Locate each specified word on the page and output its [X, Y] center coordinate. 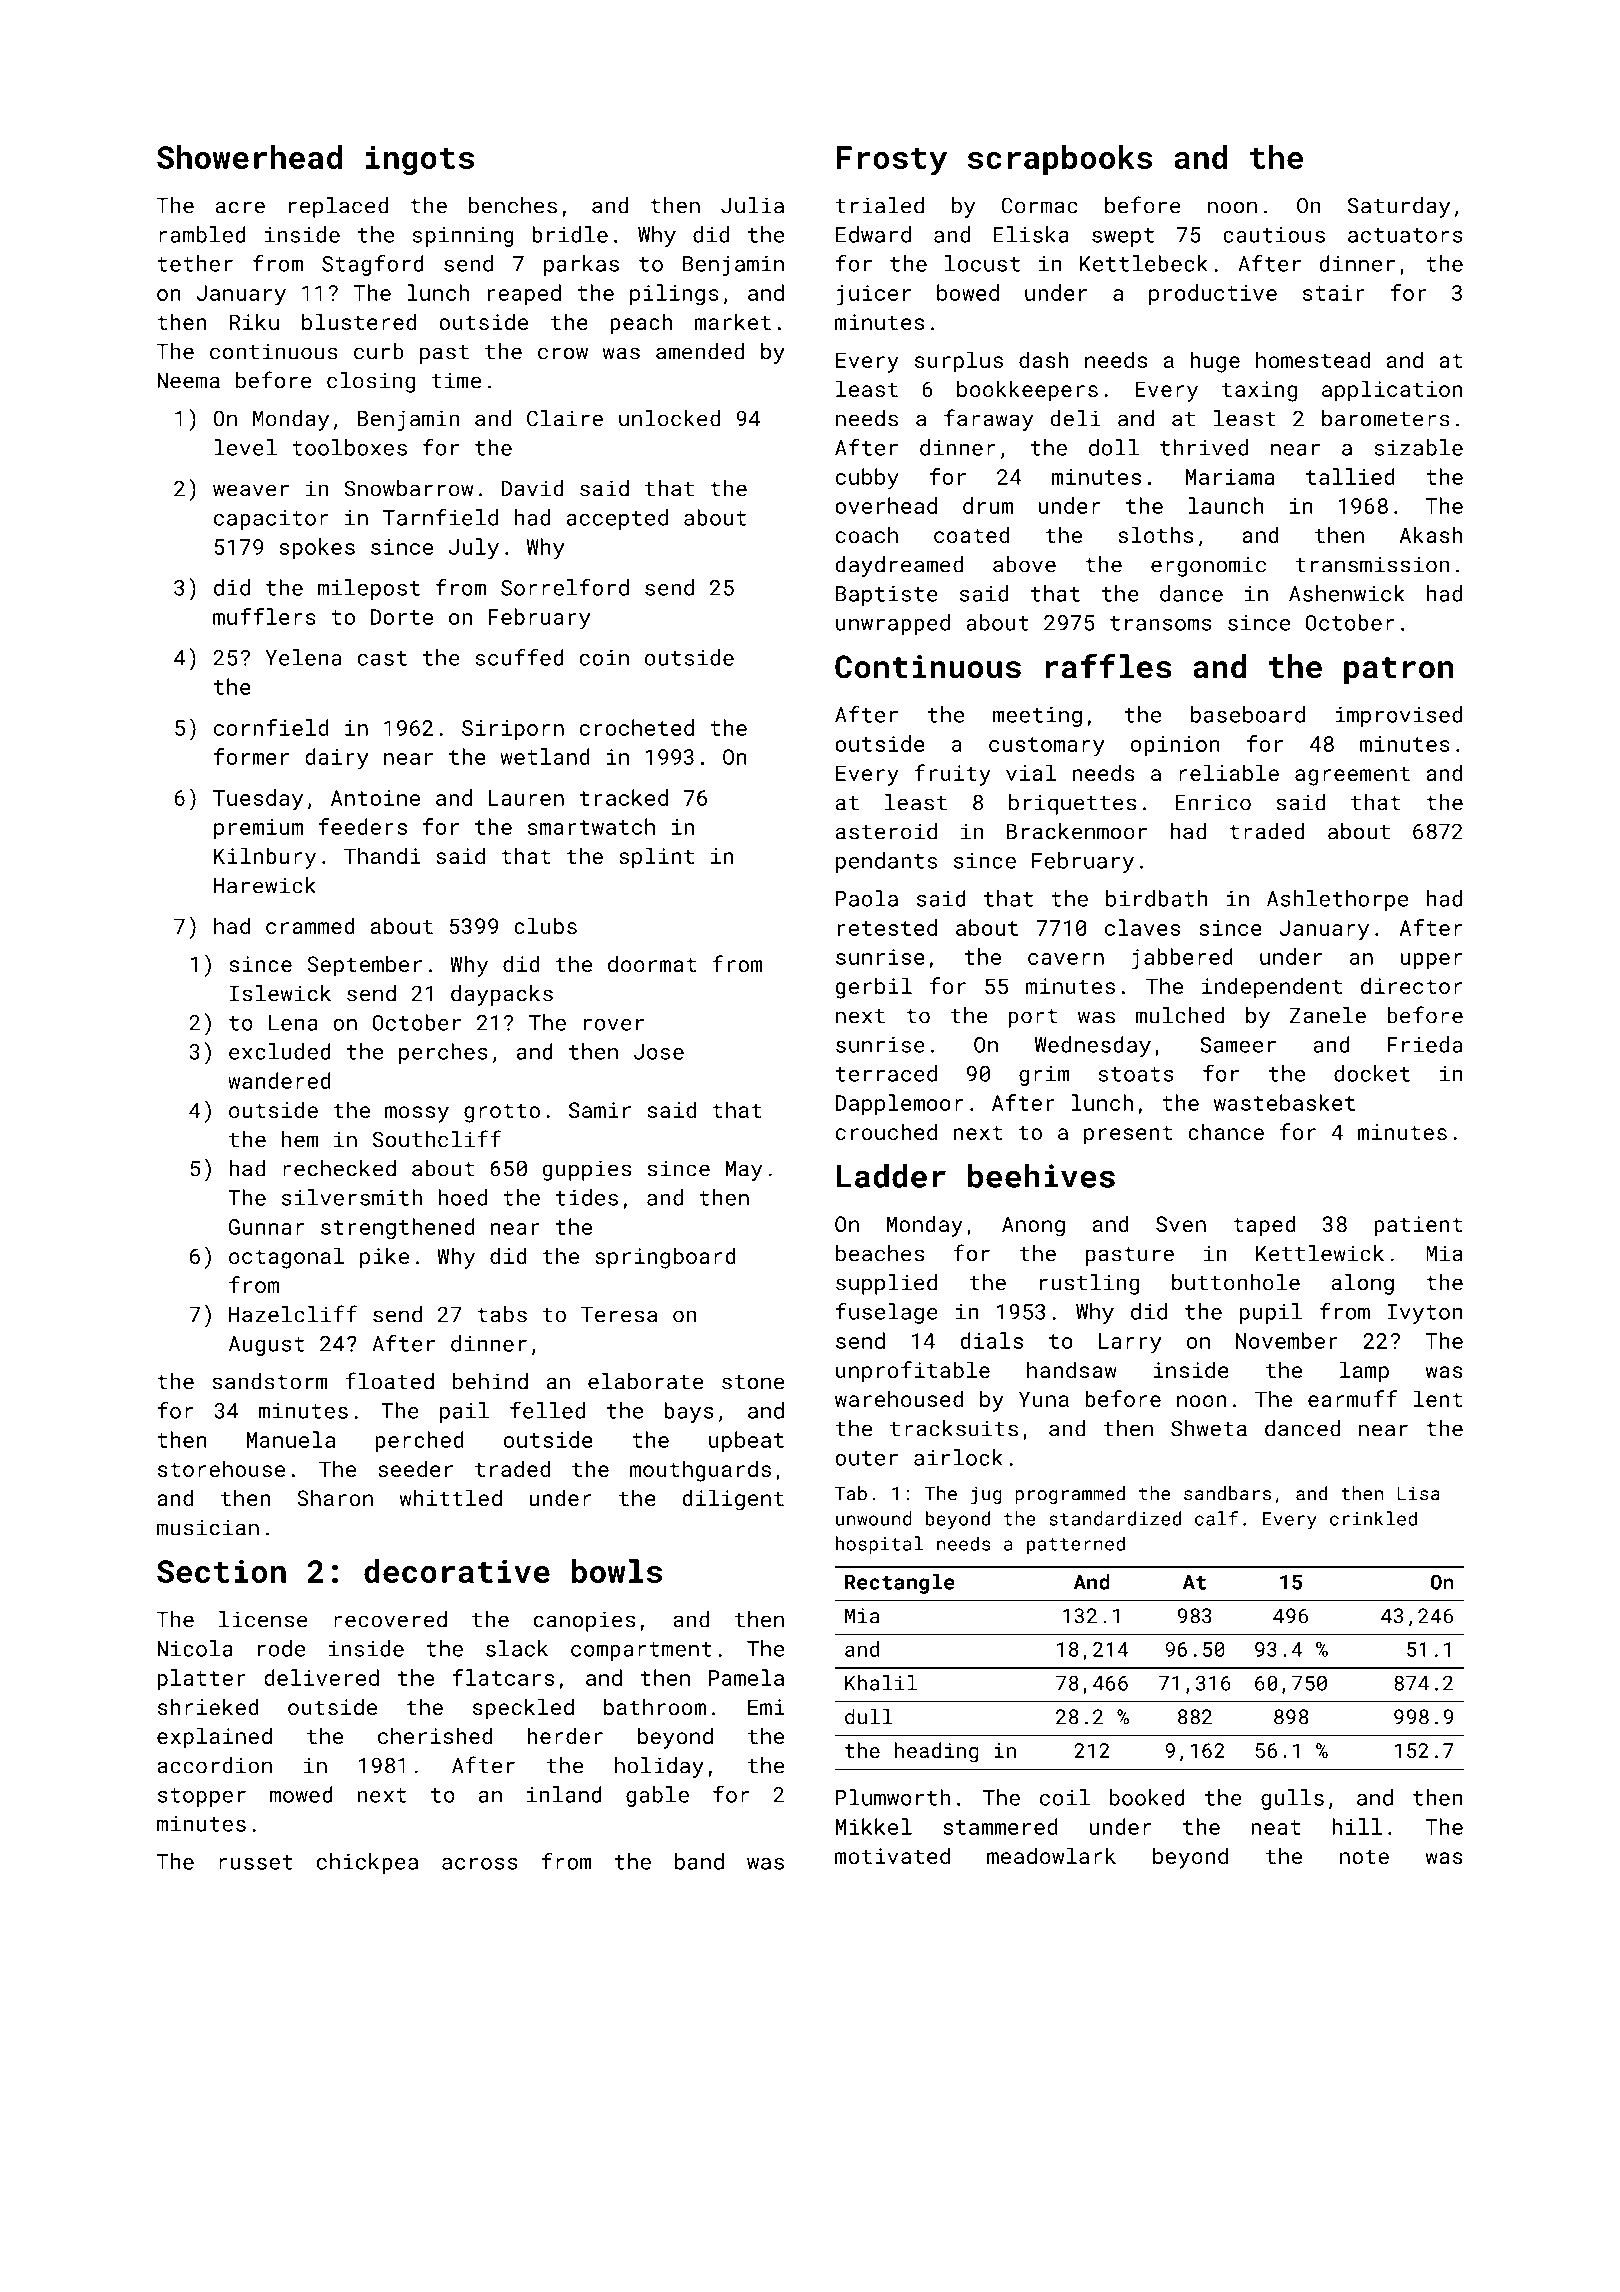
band [699, 1861]
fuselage [887, 1313]
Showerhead [249, 157]
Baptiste [887, 596]
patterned [1076, 1545]
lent [1438, 1398]
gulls [1292, 1799]
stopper [202, 1797]
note [1364, 1856]
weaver [251, 490]
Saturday [1399, 207]
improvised [1398, 716]
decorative [457, 1571]
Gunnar [267, 1227]
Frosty [891, 161]
